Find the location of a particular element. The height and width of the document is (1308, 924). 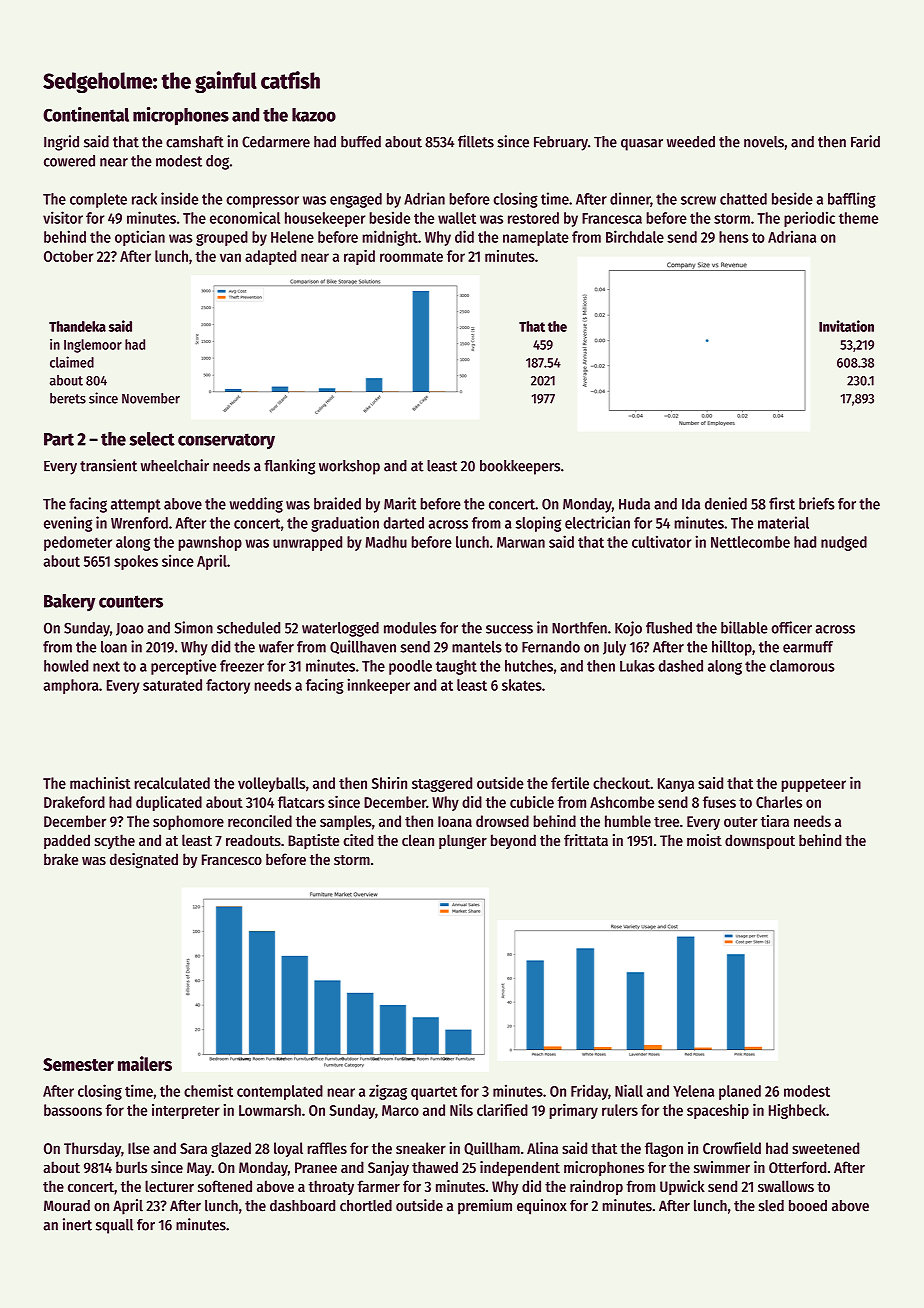

independent is located at coordinates (520, 1168).
